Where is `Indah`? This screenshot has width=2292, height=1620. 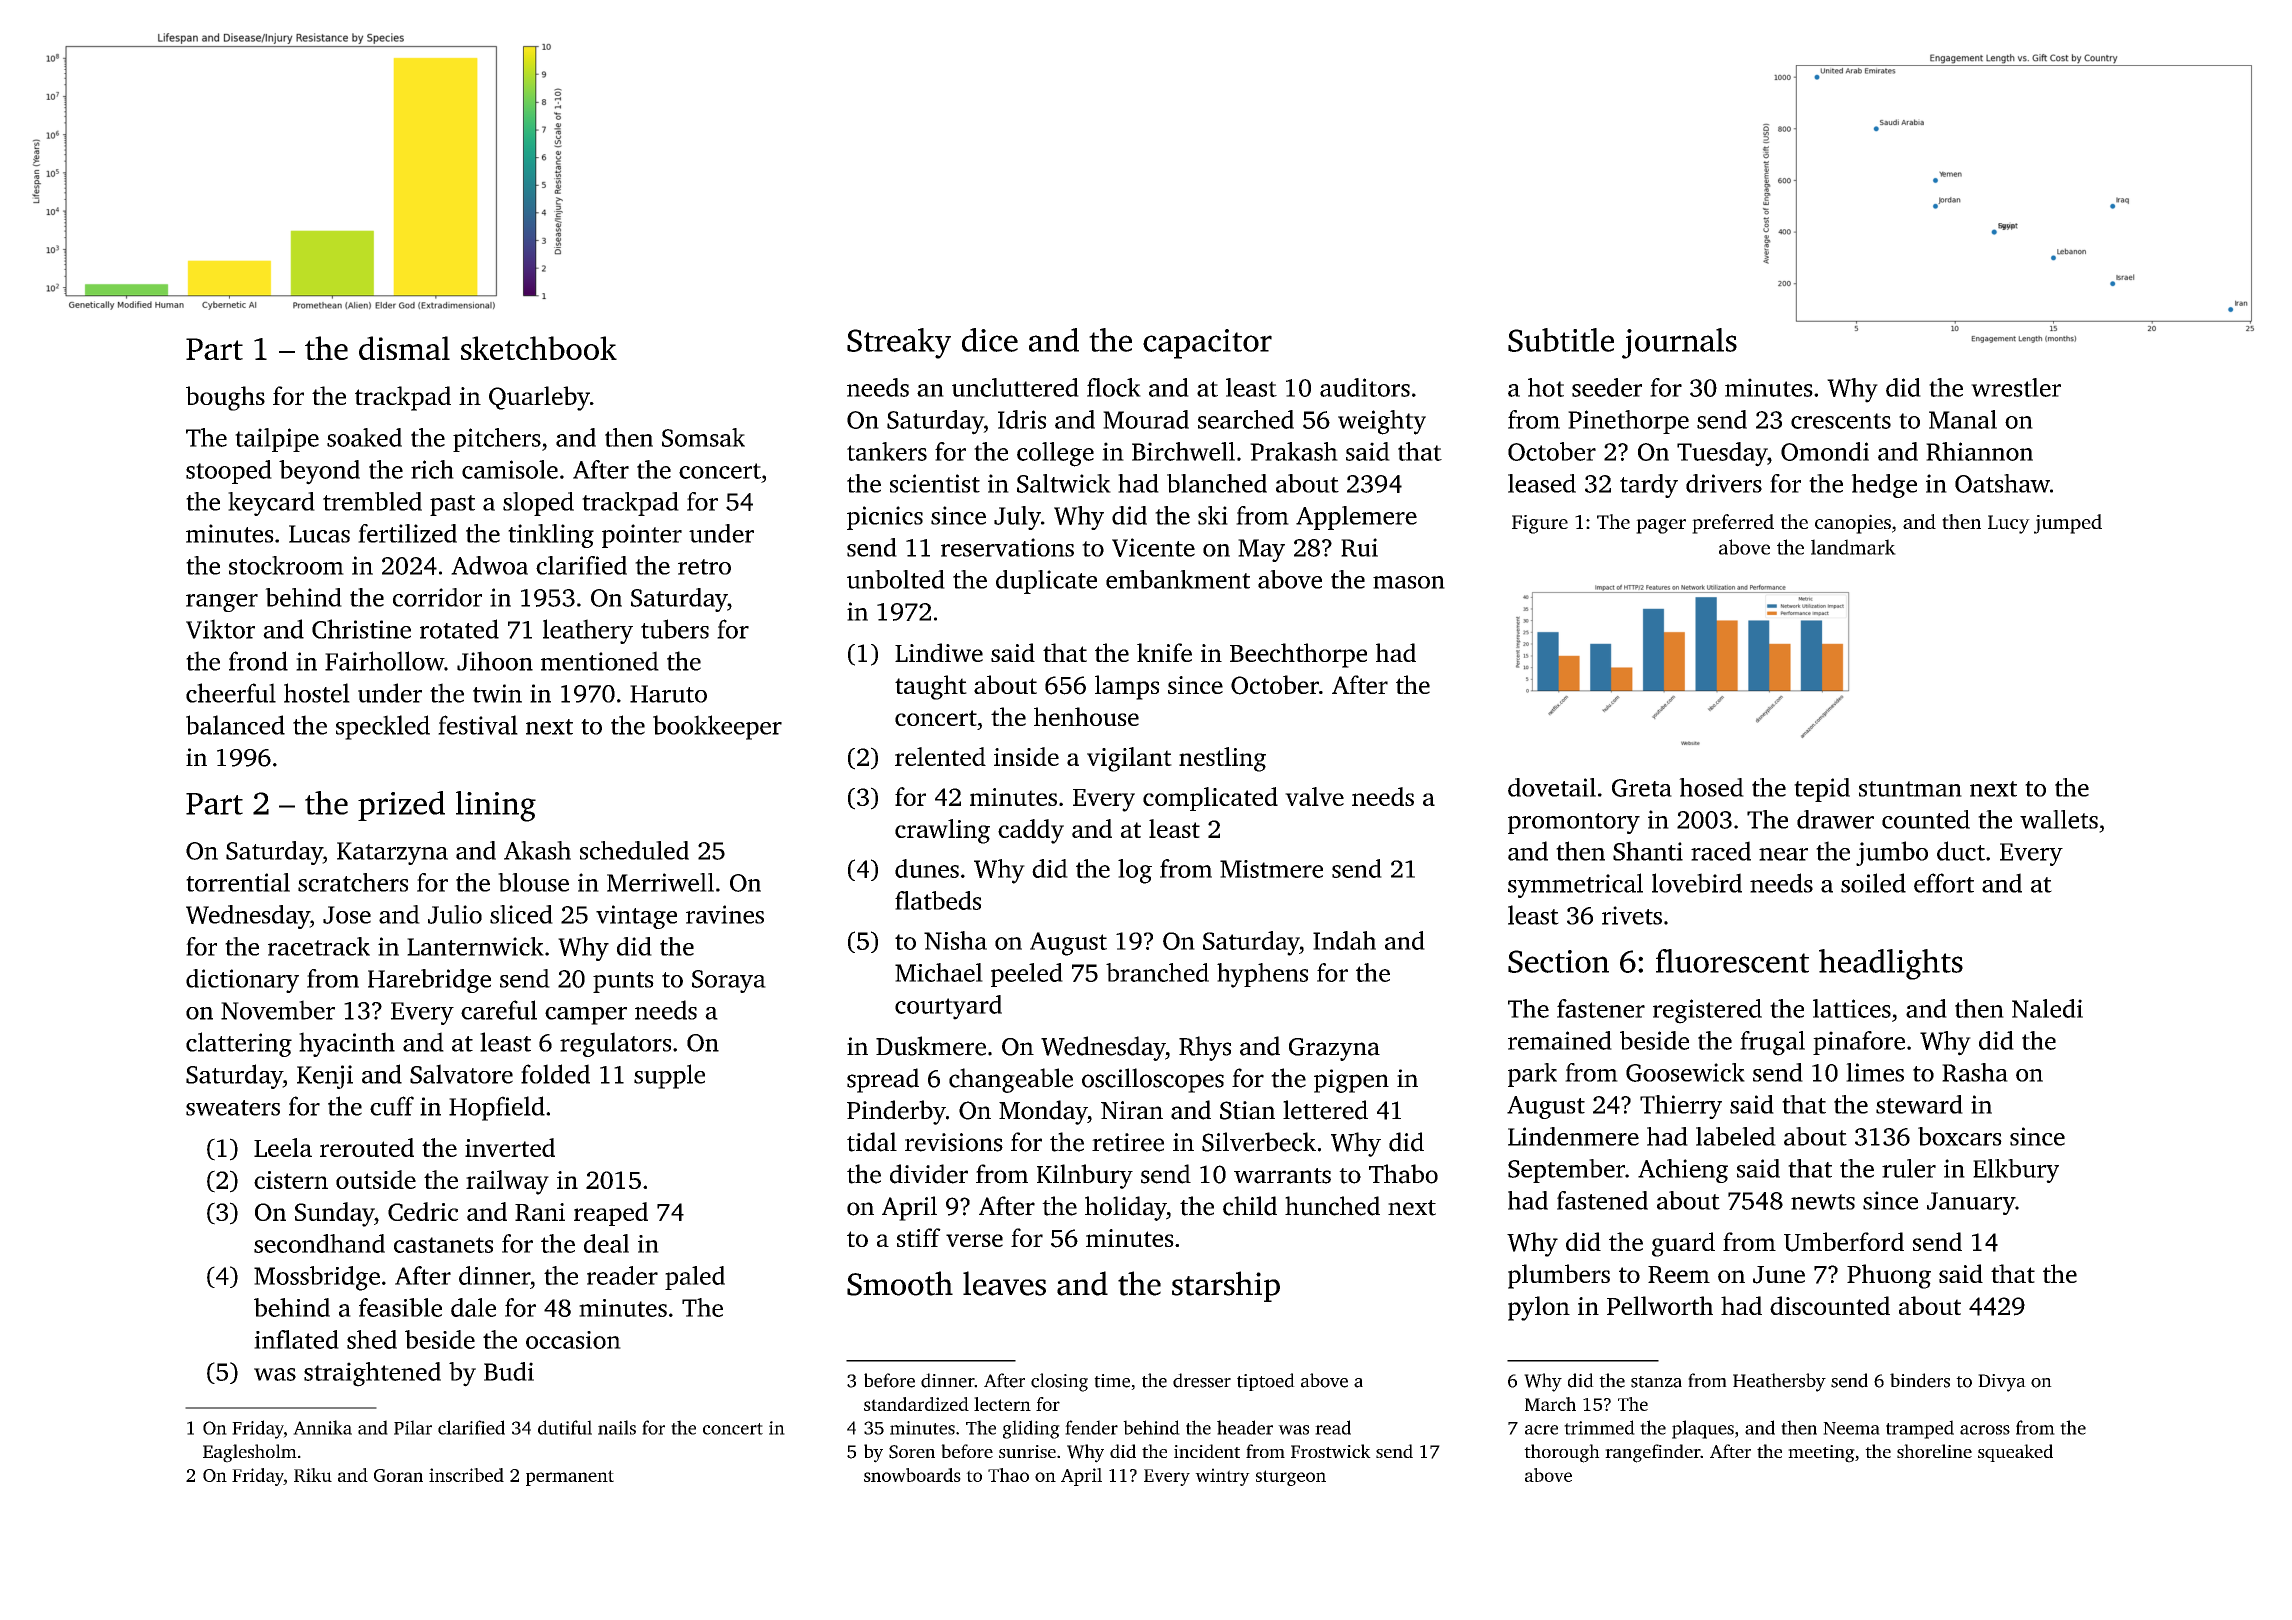
Indah is located at coordinates (1344, 940).
